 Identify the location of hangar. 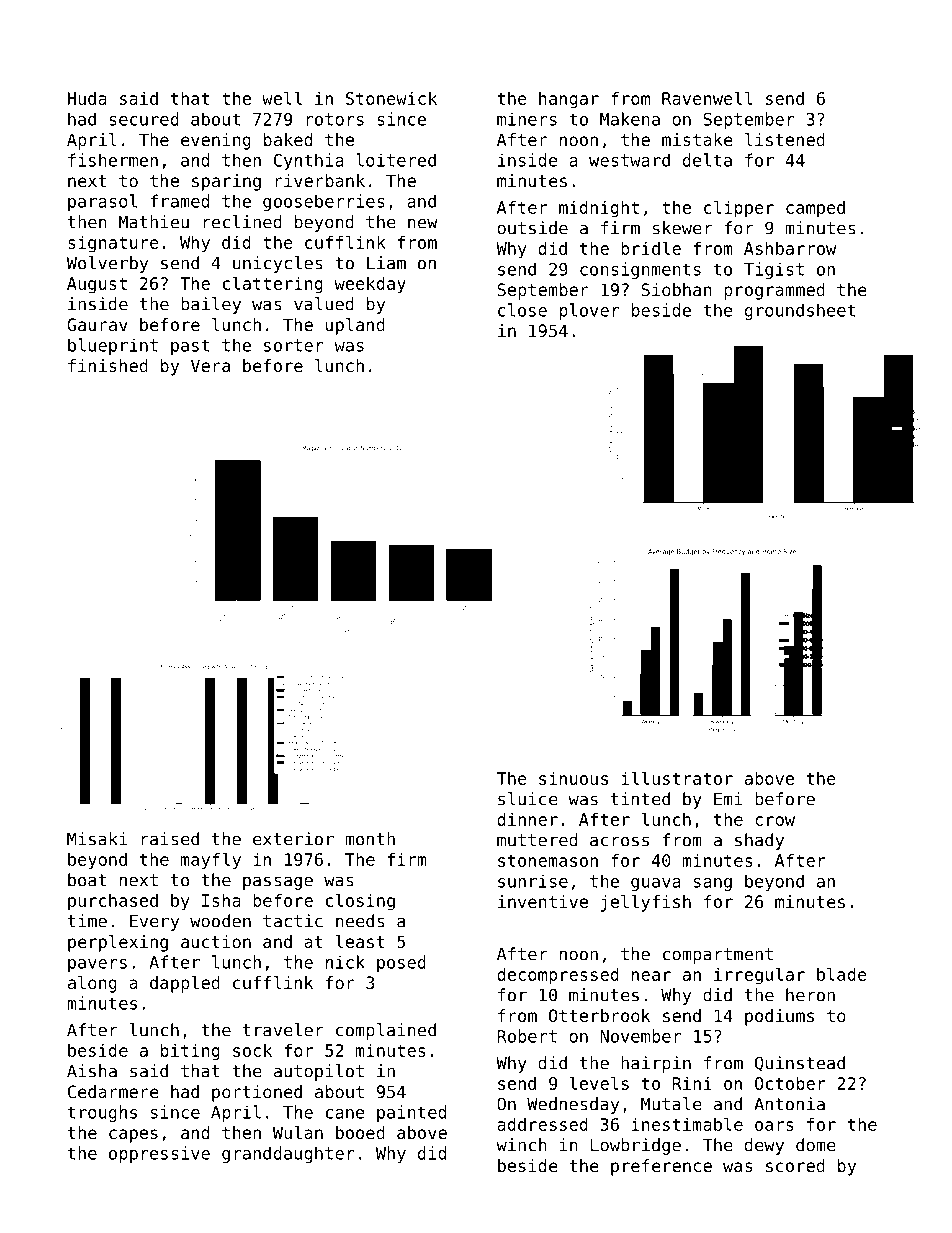
(569, 100).
